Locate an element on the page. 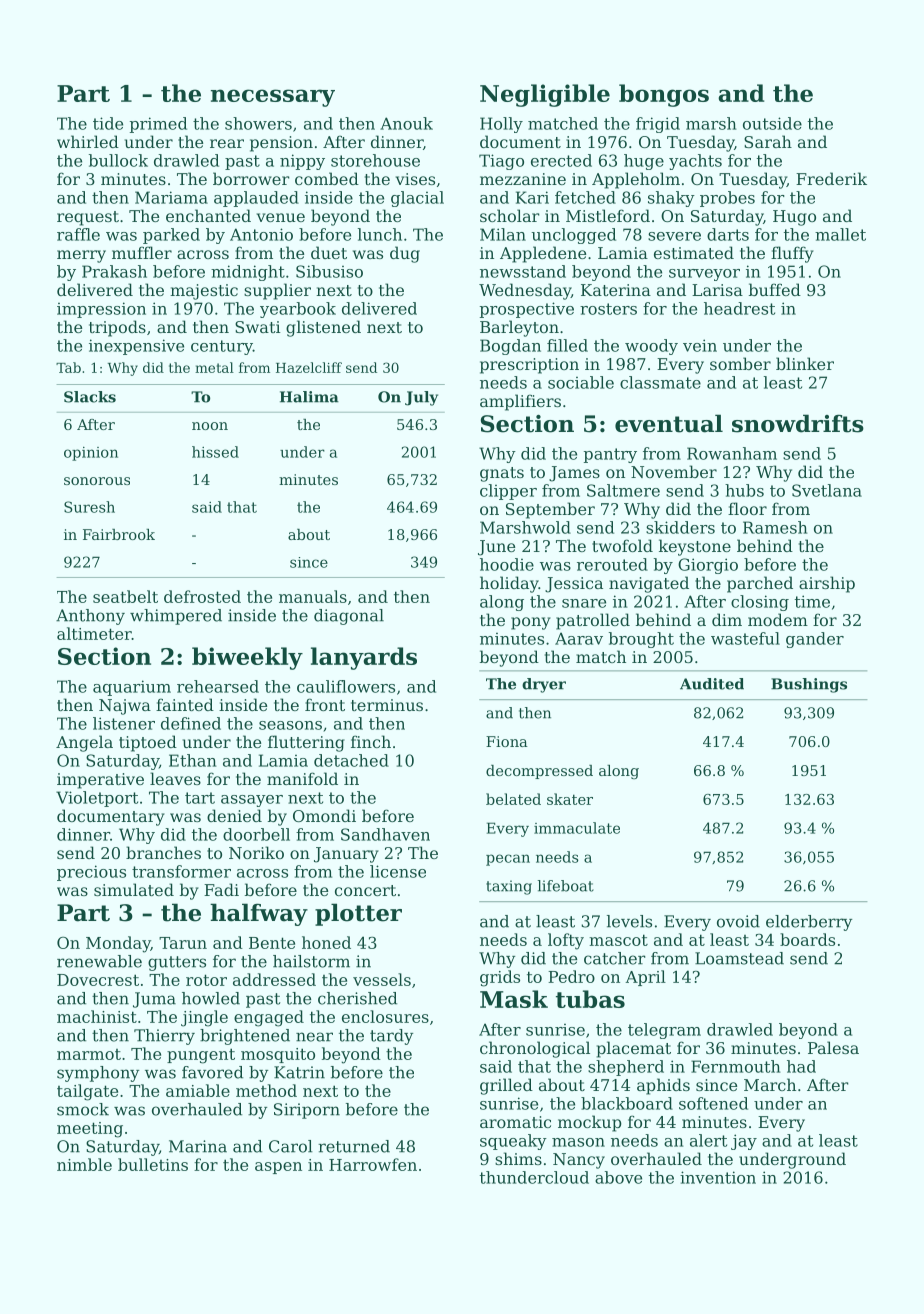  blinker is located at coordinates (805, 363).
